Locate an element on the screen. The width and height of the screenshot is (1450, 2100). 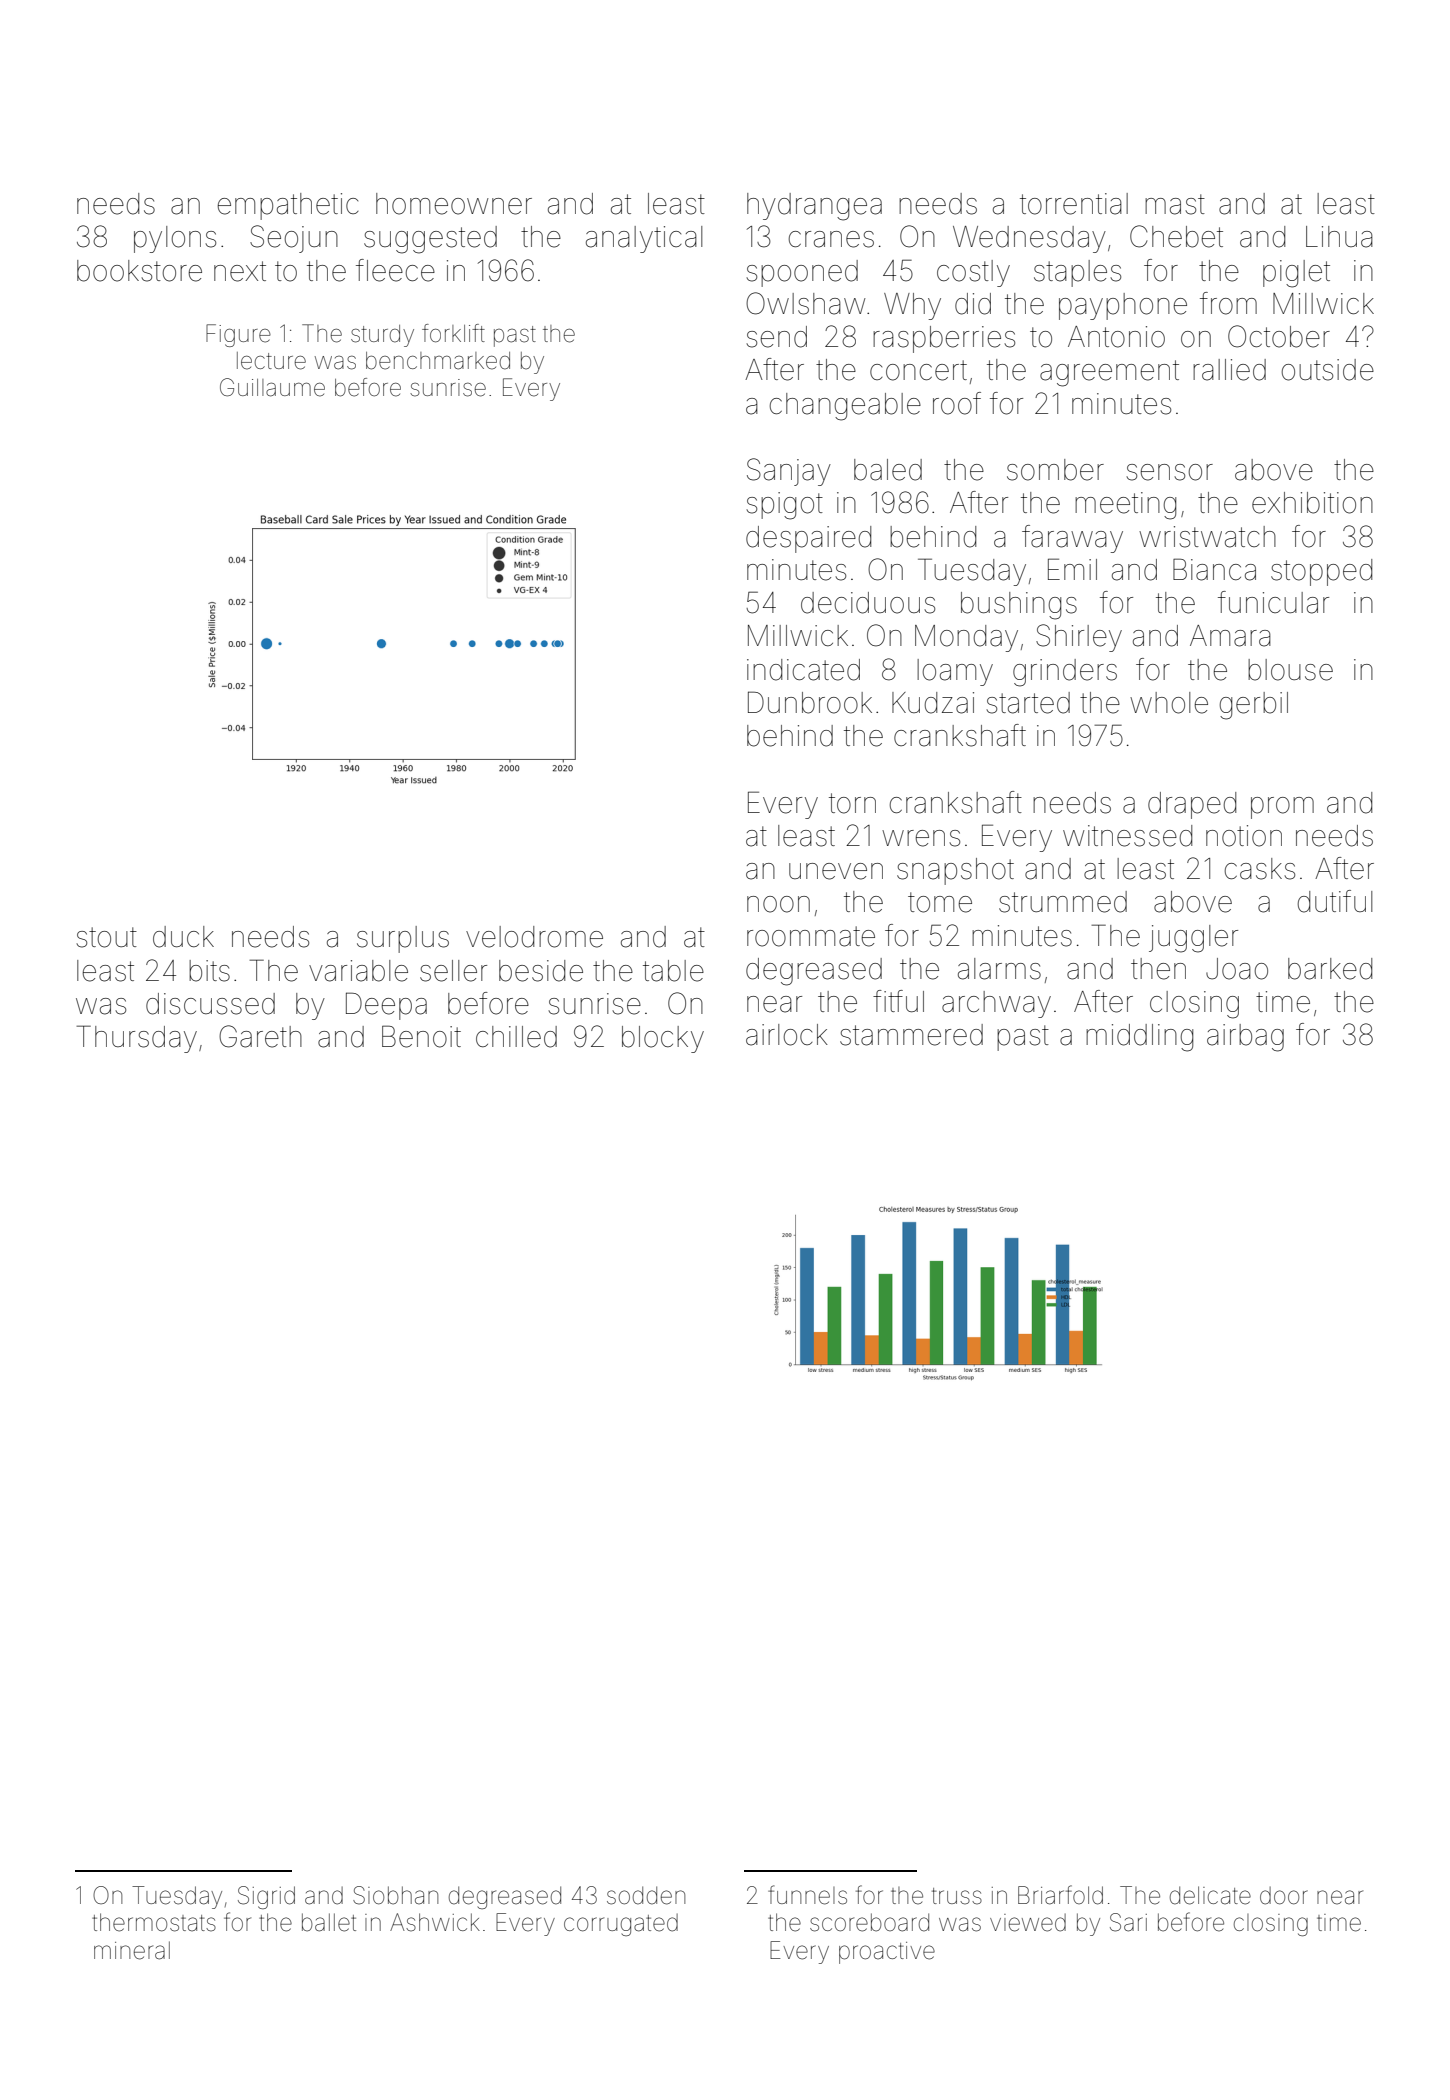
Gareth is located at coordinates (260, 1036).
